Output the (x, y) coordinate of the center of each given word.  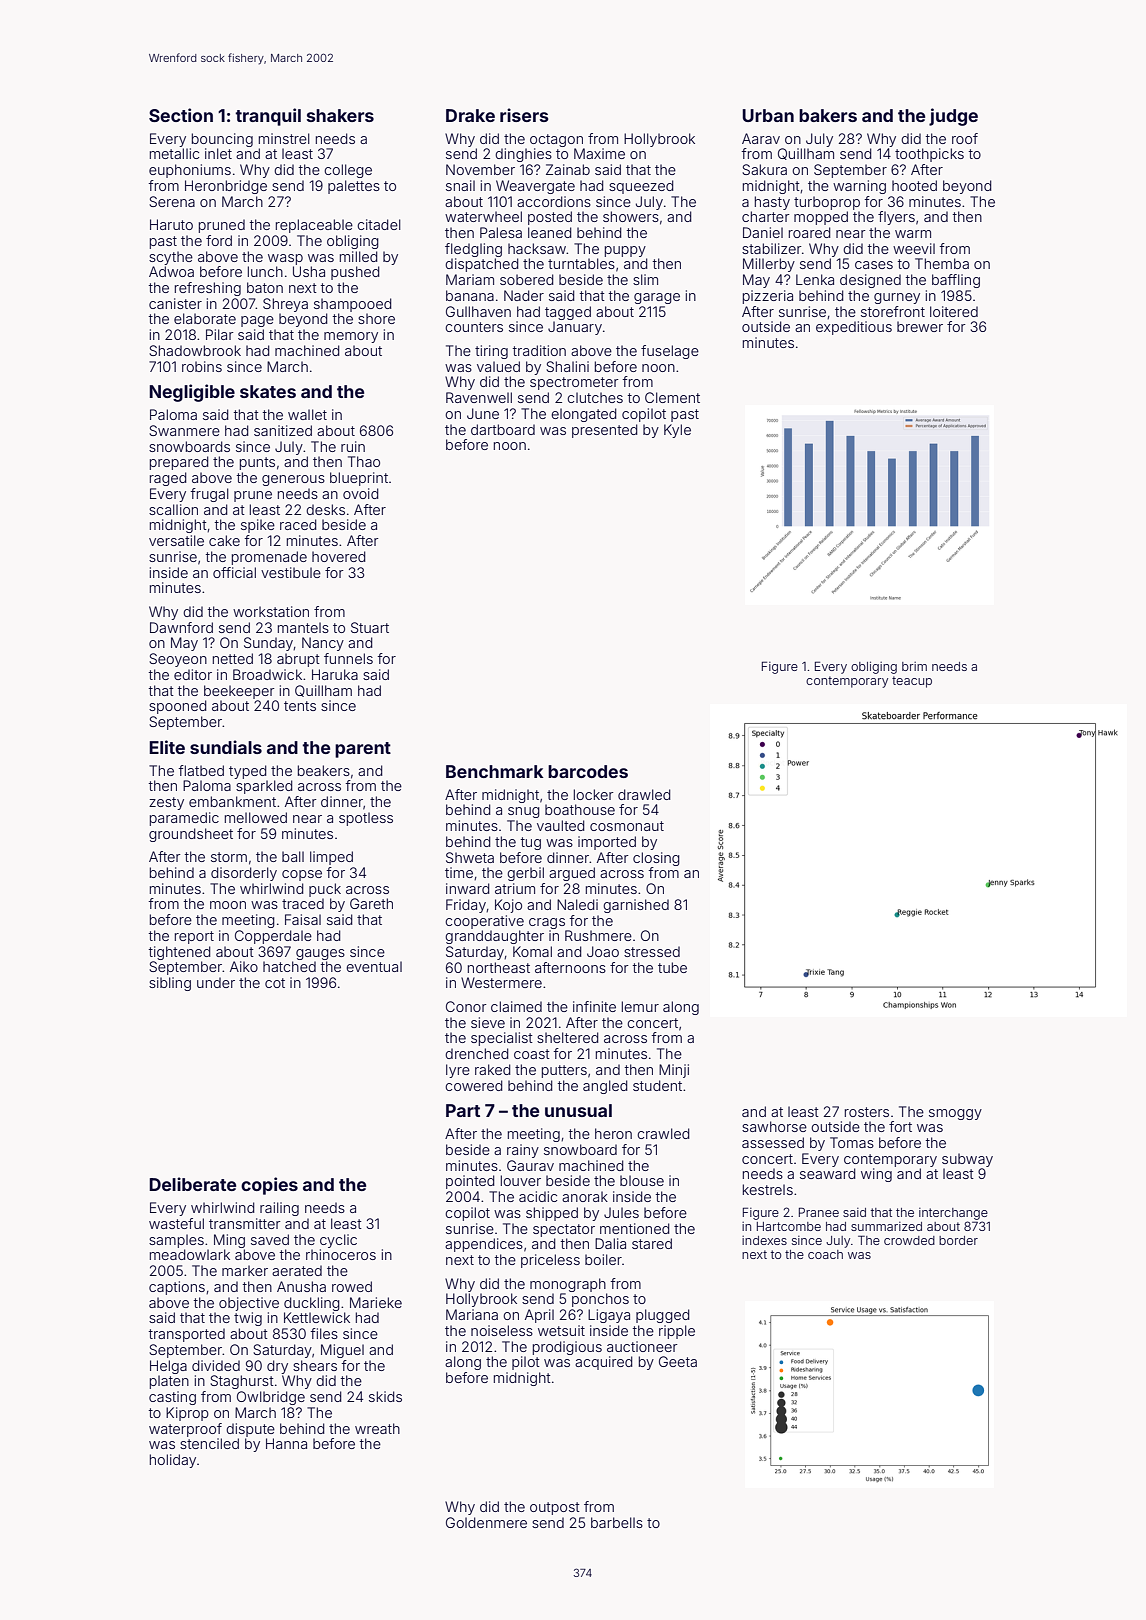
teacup (912, 682)
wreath (377, 1428)
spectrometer (574, 383)
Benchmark (494, 771)
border (958, 1240)
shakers (340, 115)
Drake (470, 115)
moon (228, 905)
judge (953, 117)
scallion (173, 509)
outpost (555, 1508)
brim (914, 666)
